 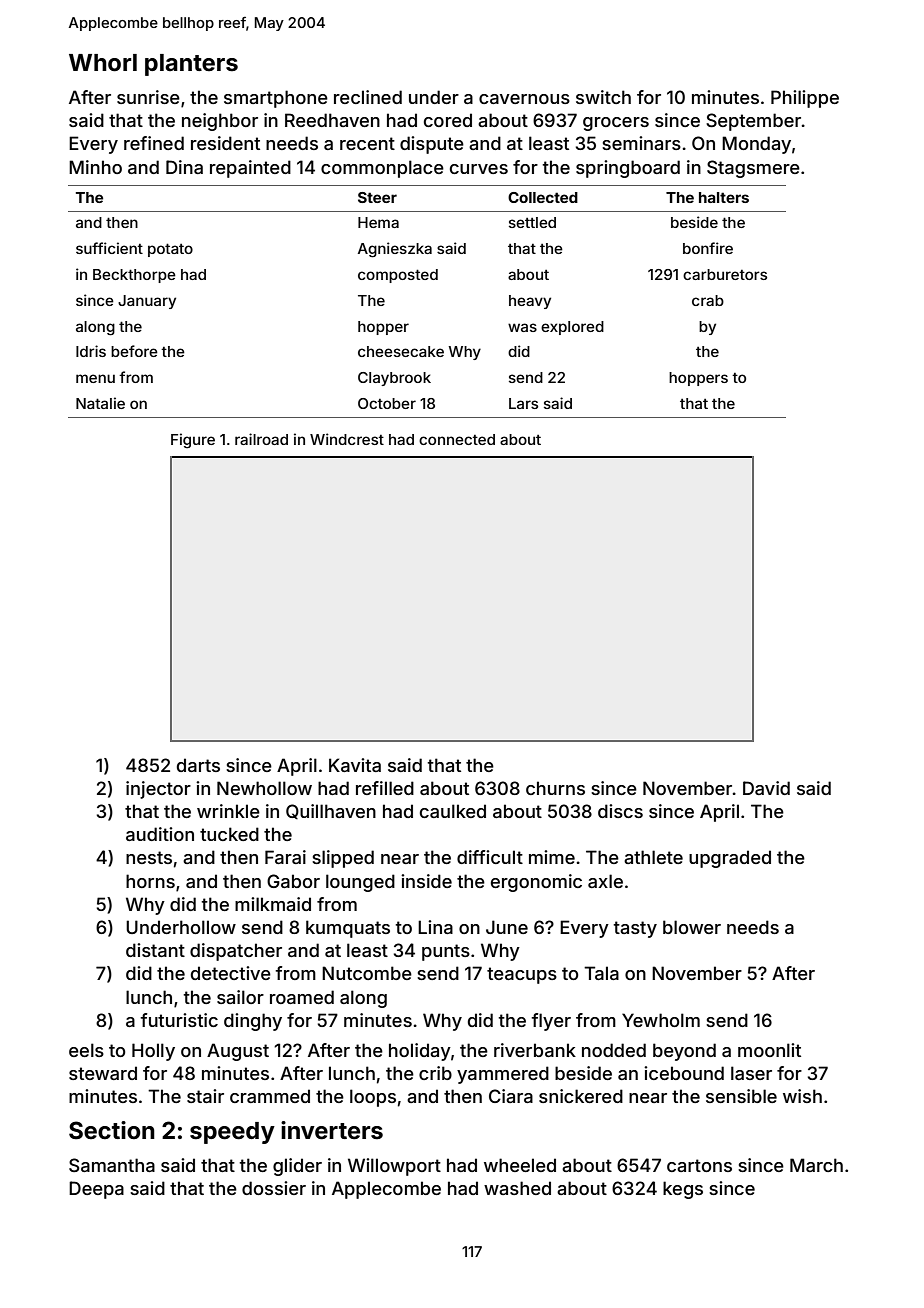 I want to click on Samantha, so click(x=112, y=1165).
